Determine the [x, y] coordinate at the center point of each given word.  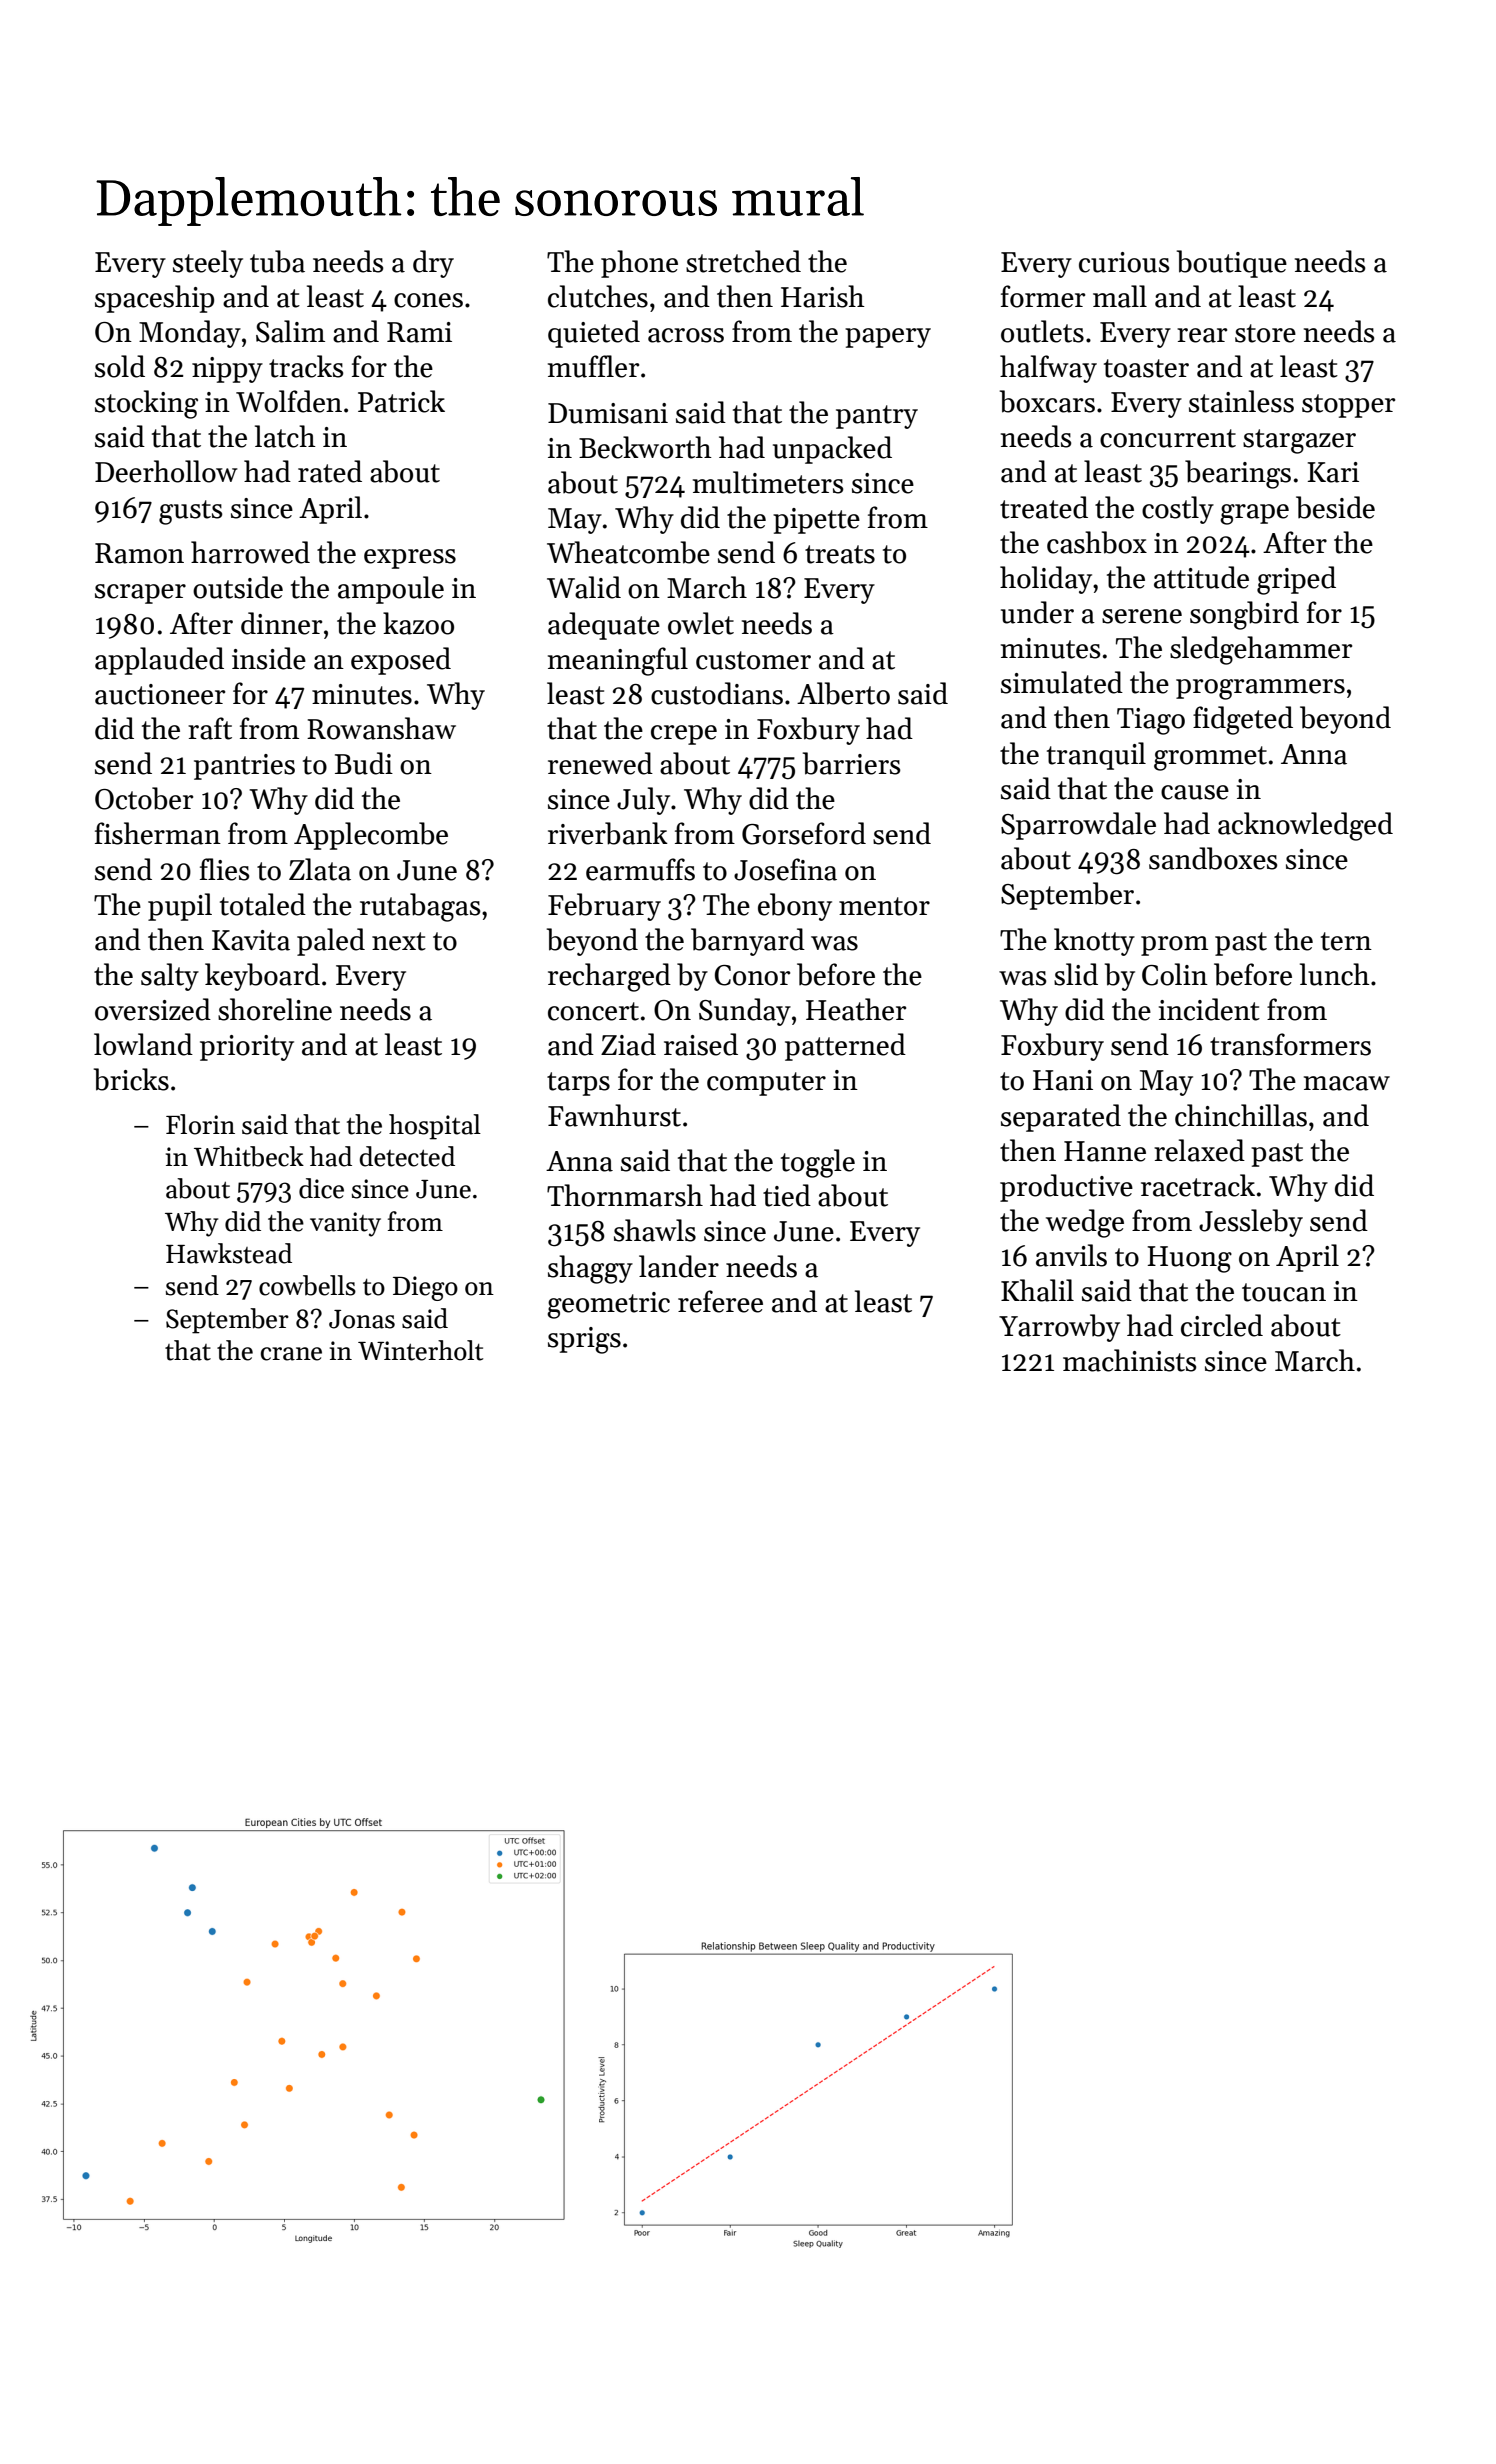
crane [291, 1354]
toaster [1146, 368]
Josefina [785, 869]
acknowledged [1305, 826]
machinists [1129, 1360]
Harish [823, 296]
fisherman [158, 833]
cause [1195, 792]
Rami [419, 332]
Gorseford [804, 833]
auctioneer [160, 694]
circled [1222, 1325]
